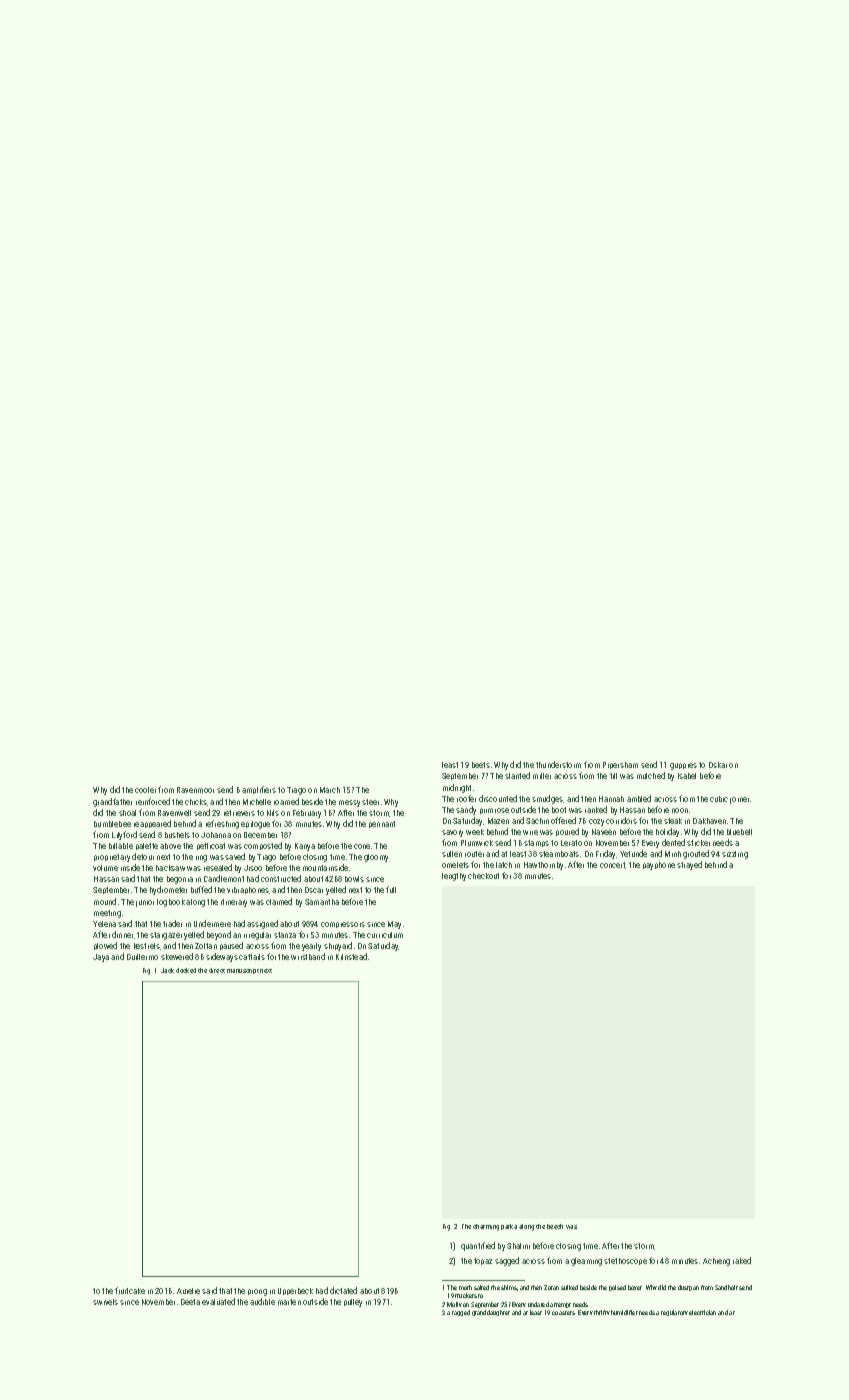  Describe the element at coordinates (130, 1290) in the screenshot. I see `fruitcake` at that location.
